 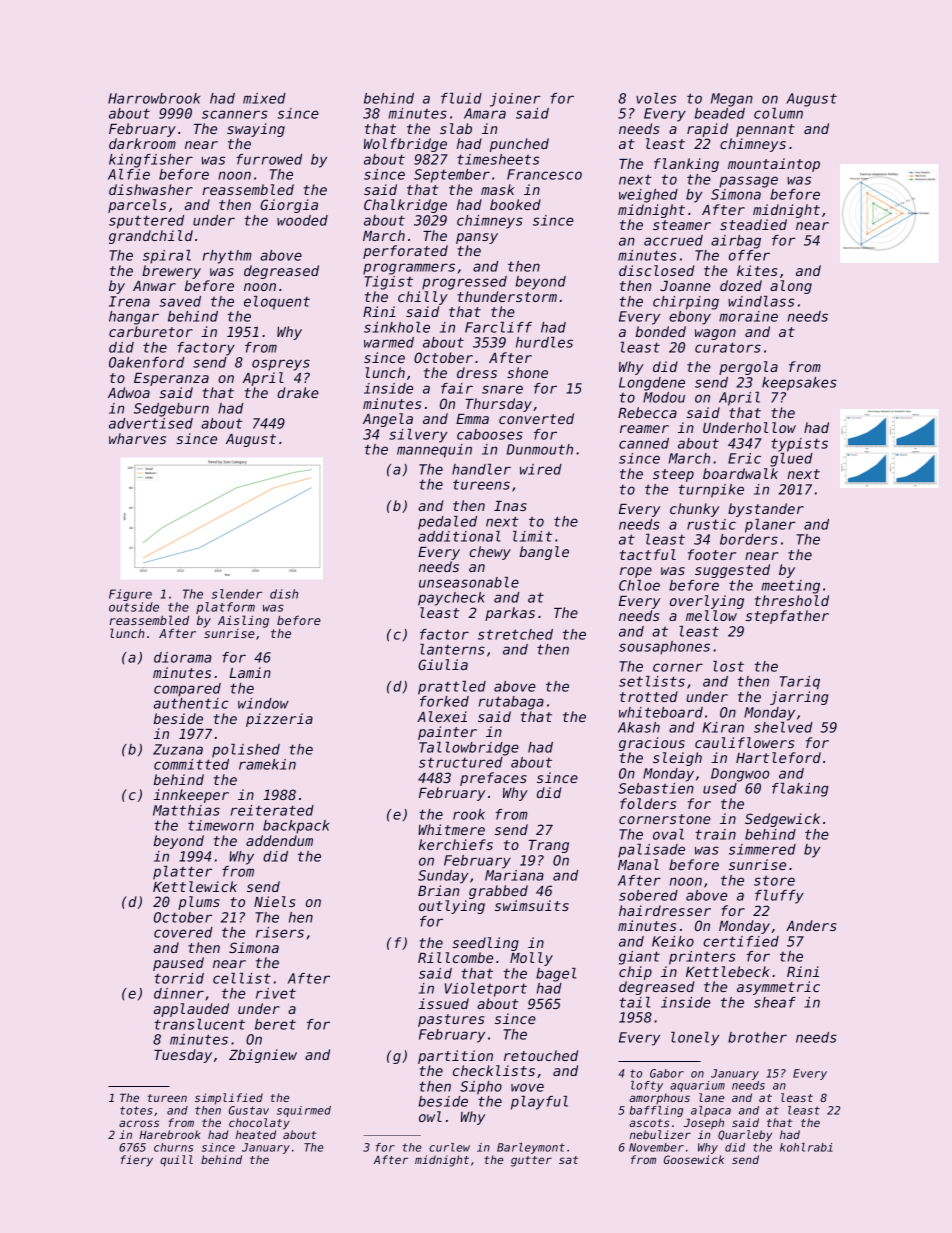 I want to click on programmers, so click(x=409, y=269).
